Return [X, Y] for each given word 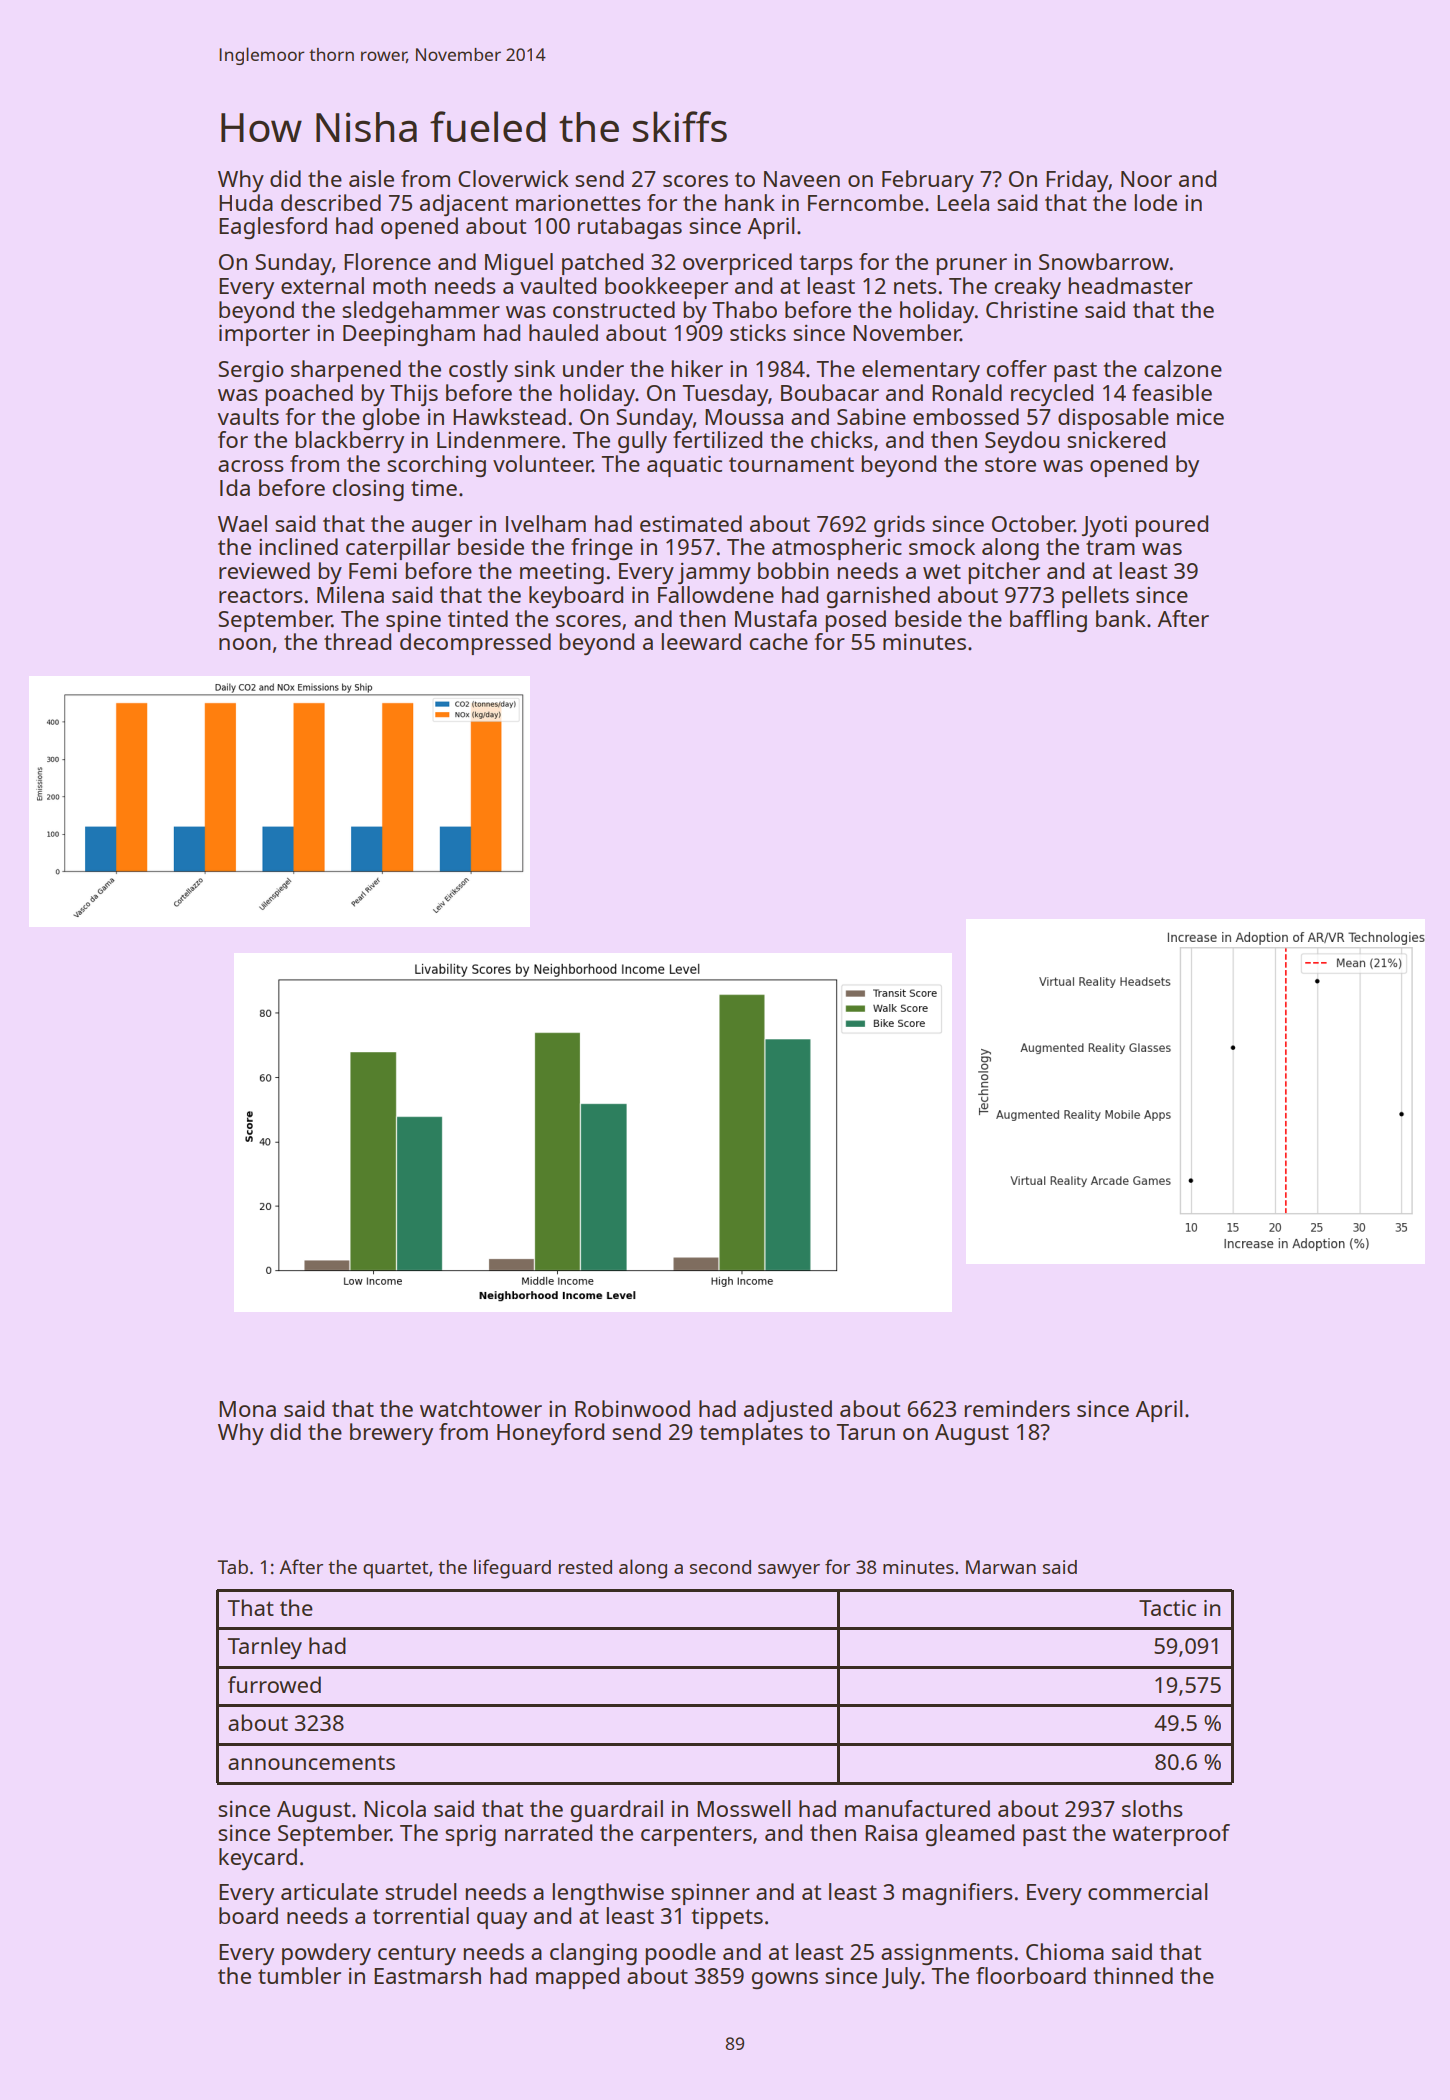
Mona [247, 1409]
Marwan [1001, 1567]
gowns [785, 1980]
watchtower [481, 1408]
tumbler [299, 1975]
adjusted [788, 1411]
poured [1171, 526]
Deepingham [409, 335]
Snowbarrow [1104, 261]
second [720, 1567]
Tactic [1167, 1608]
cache [779, 641]
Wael [242, 523]
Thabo [744, 309]
